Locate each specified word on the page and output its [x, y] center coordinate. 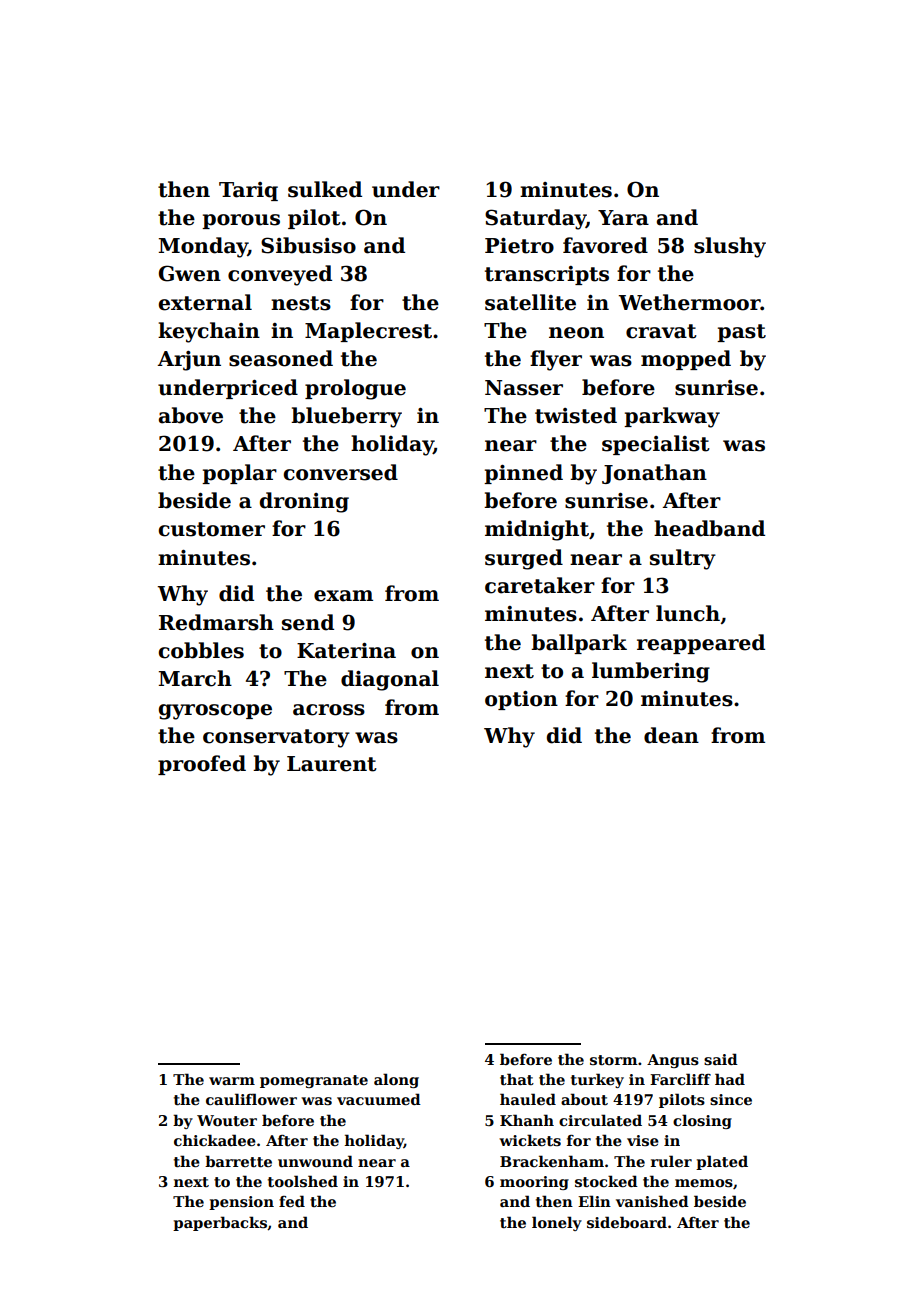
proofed [202, 765]
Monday [203, 247]
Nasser [524, 388]
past [741, 333]
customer [212, 529]
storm [614, 1060]
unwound [315, 1161]
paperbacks [220, 1223]
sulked [325, 189]
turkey [597, 1080]
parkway [672, 417]
